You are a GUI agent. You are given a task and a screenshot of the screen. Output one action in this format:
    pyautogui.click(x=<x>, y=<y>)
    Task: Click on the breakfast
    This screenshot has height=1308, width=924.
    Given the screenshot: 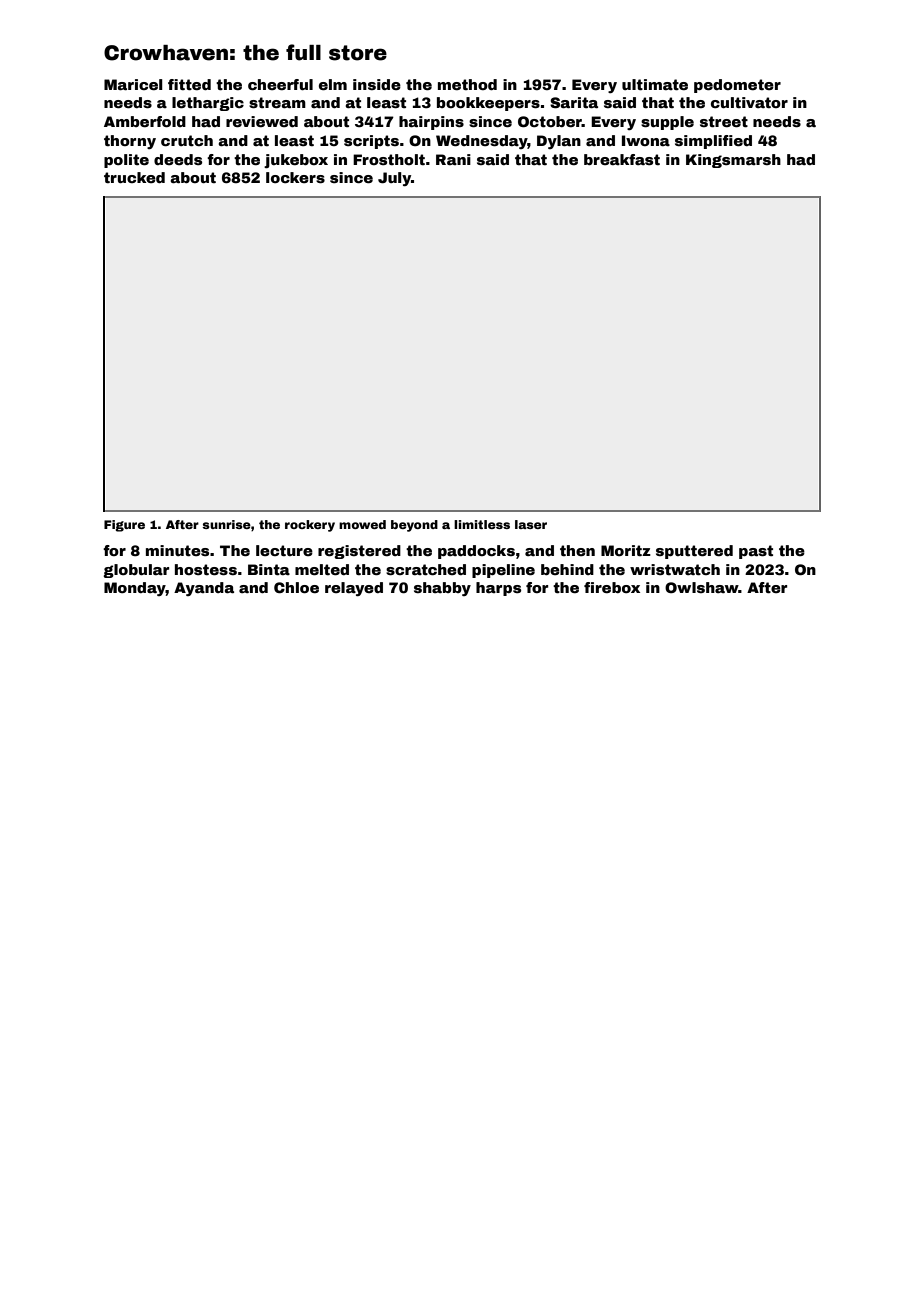 What is the action you would take?
    pyautogui.click(x=622, y=159)
